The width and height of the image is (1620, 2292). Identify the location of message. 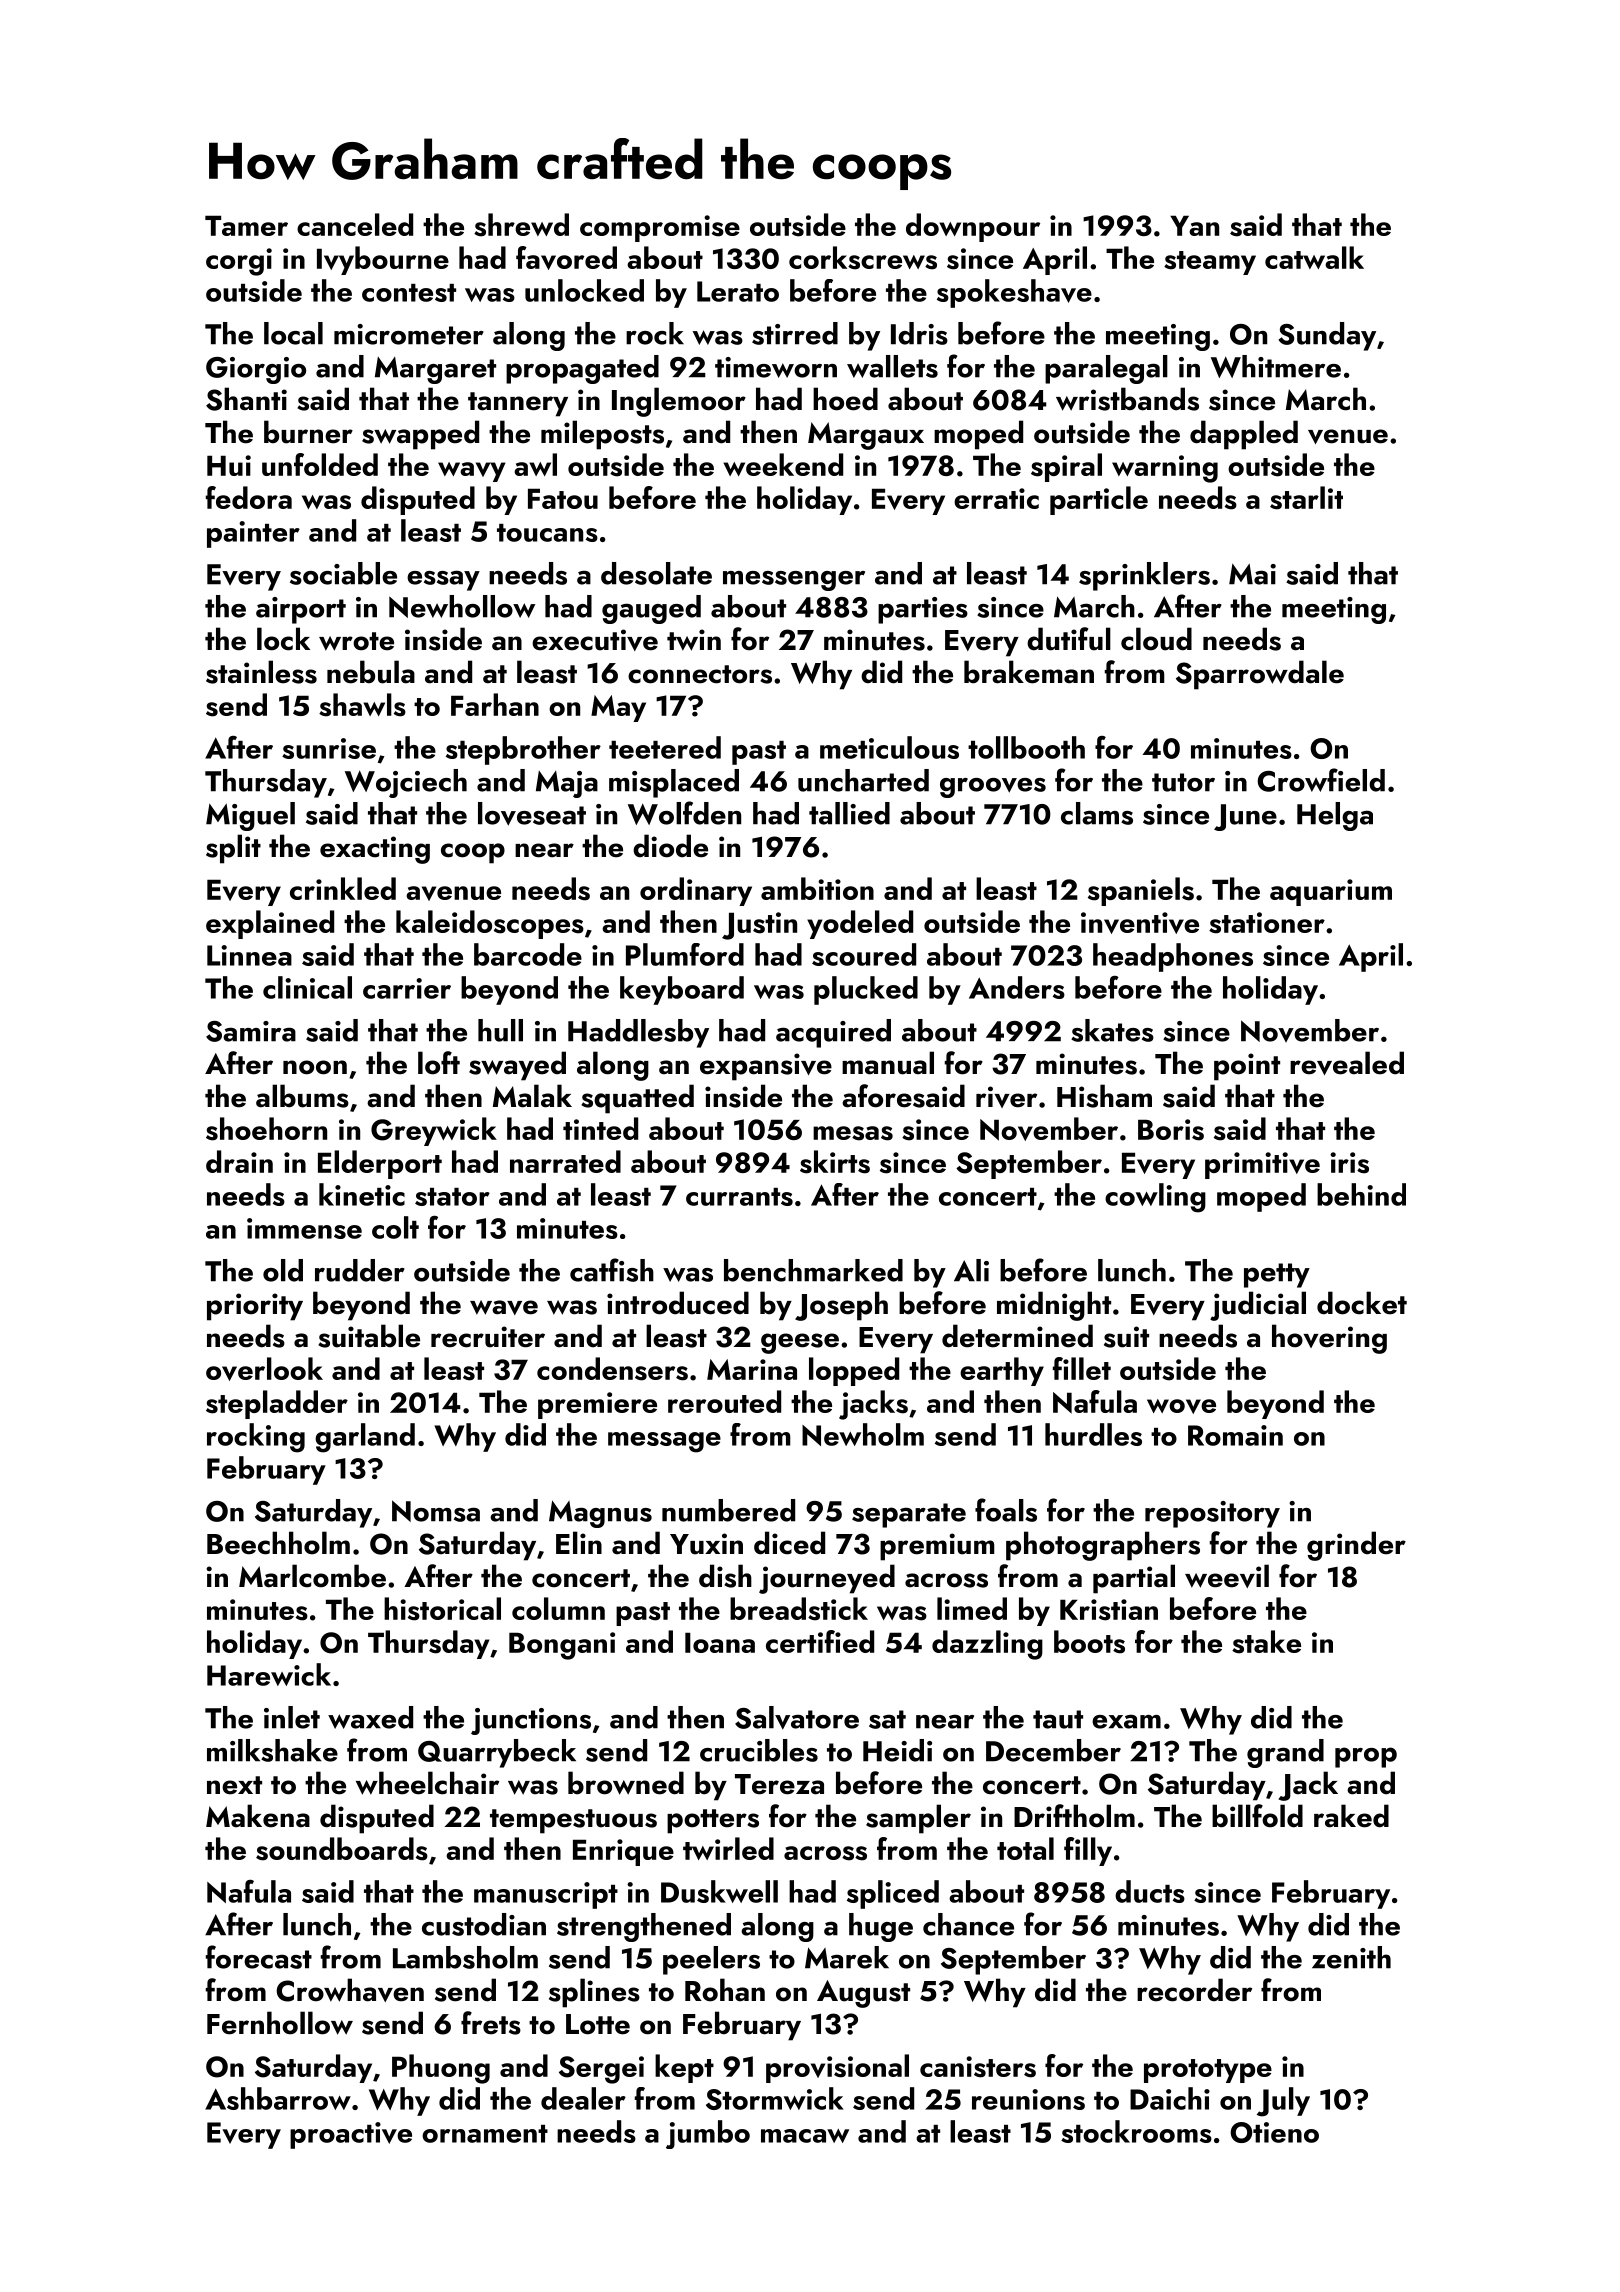
(664, 1442).
